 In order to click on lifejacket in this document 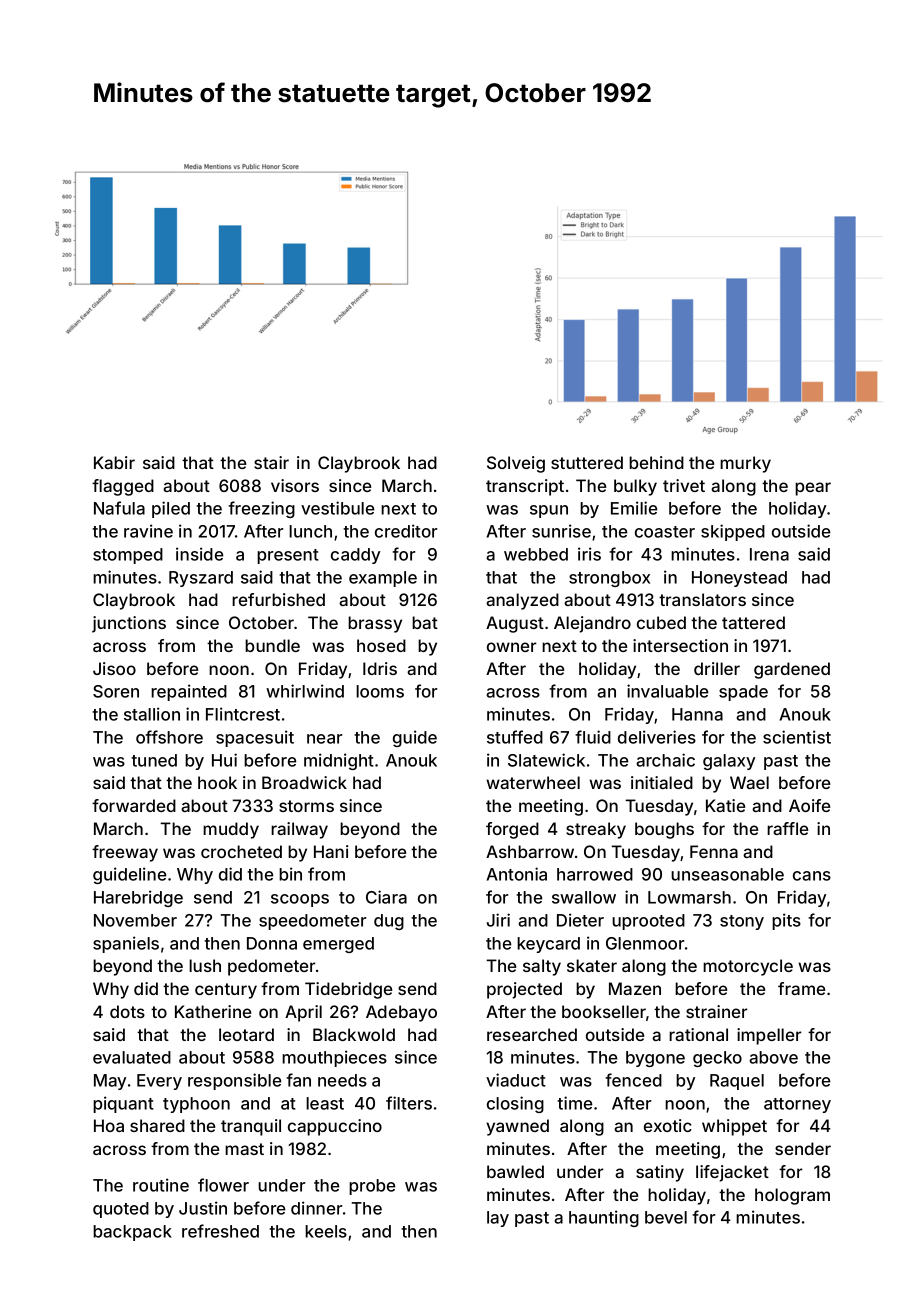, I will do `click(732, 1173)`.
